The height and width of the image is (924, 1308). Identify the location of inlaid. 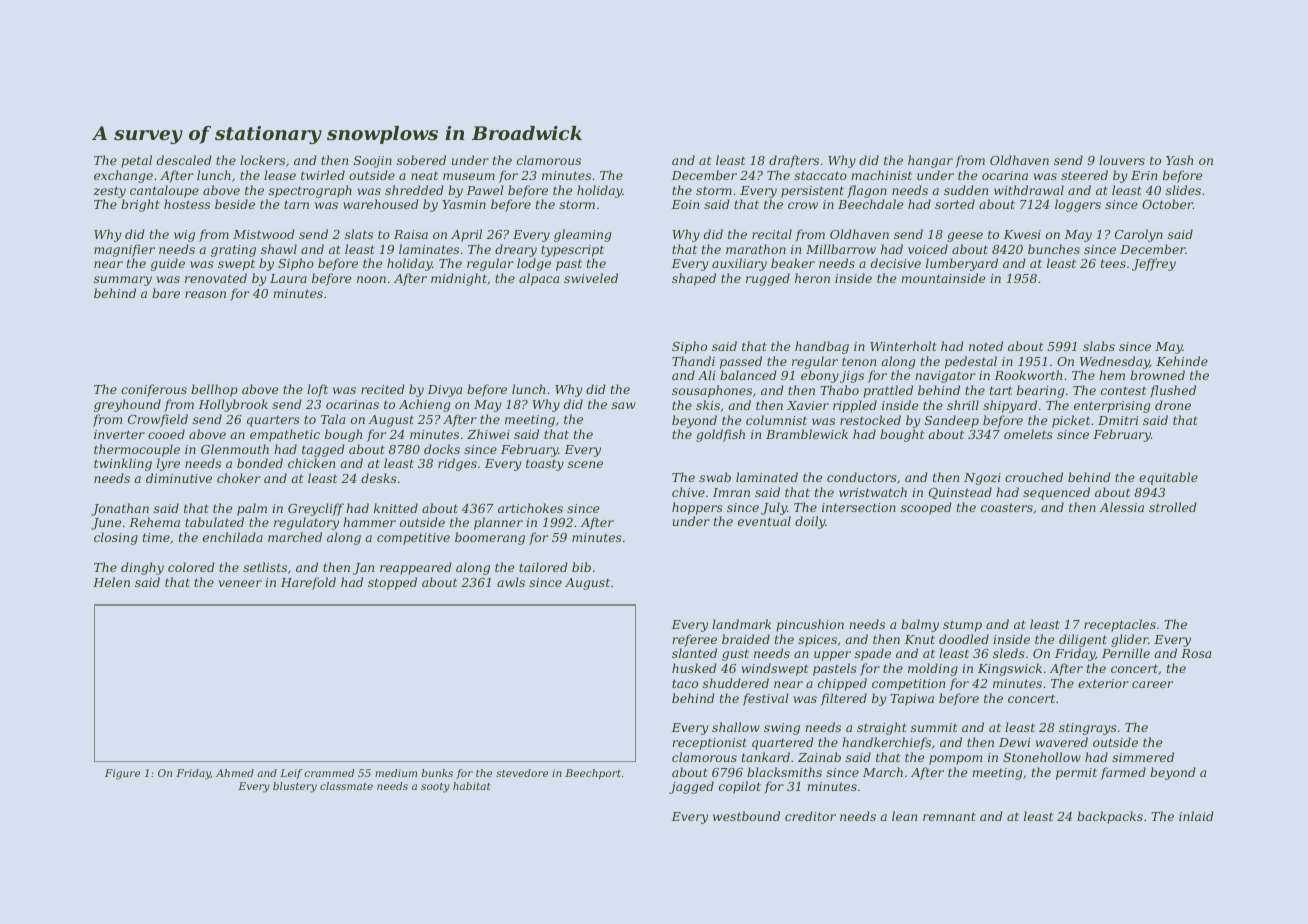
(1196, 816).
